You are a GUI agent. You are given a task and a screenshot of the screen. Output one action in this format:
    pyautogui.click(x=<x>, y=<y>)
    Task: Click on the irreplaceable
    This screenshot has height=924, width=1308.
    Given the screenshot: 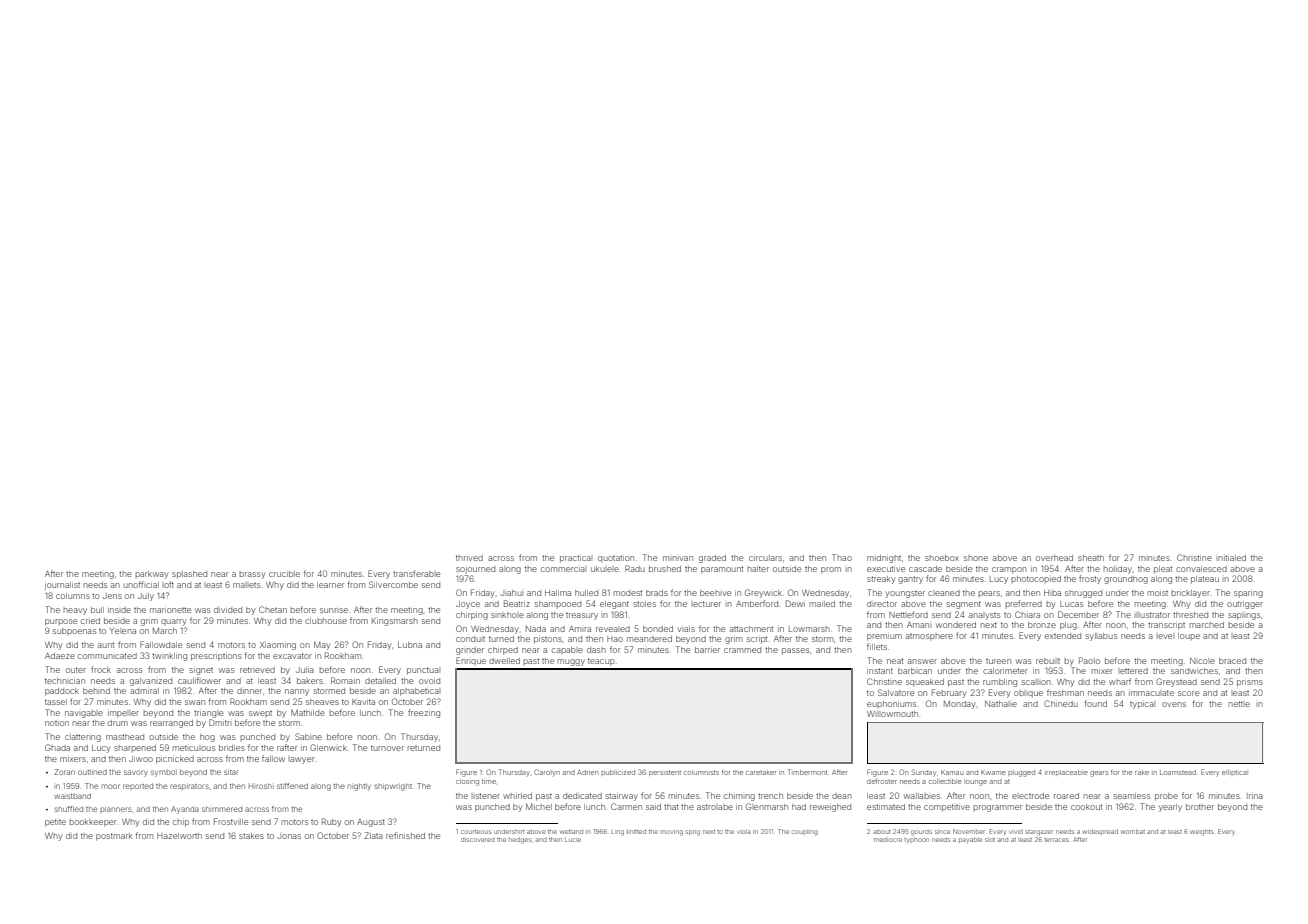 What is the action you would take?
    pyautogui.click(x=1067, y=772)
